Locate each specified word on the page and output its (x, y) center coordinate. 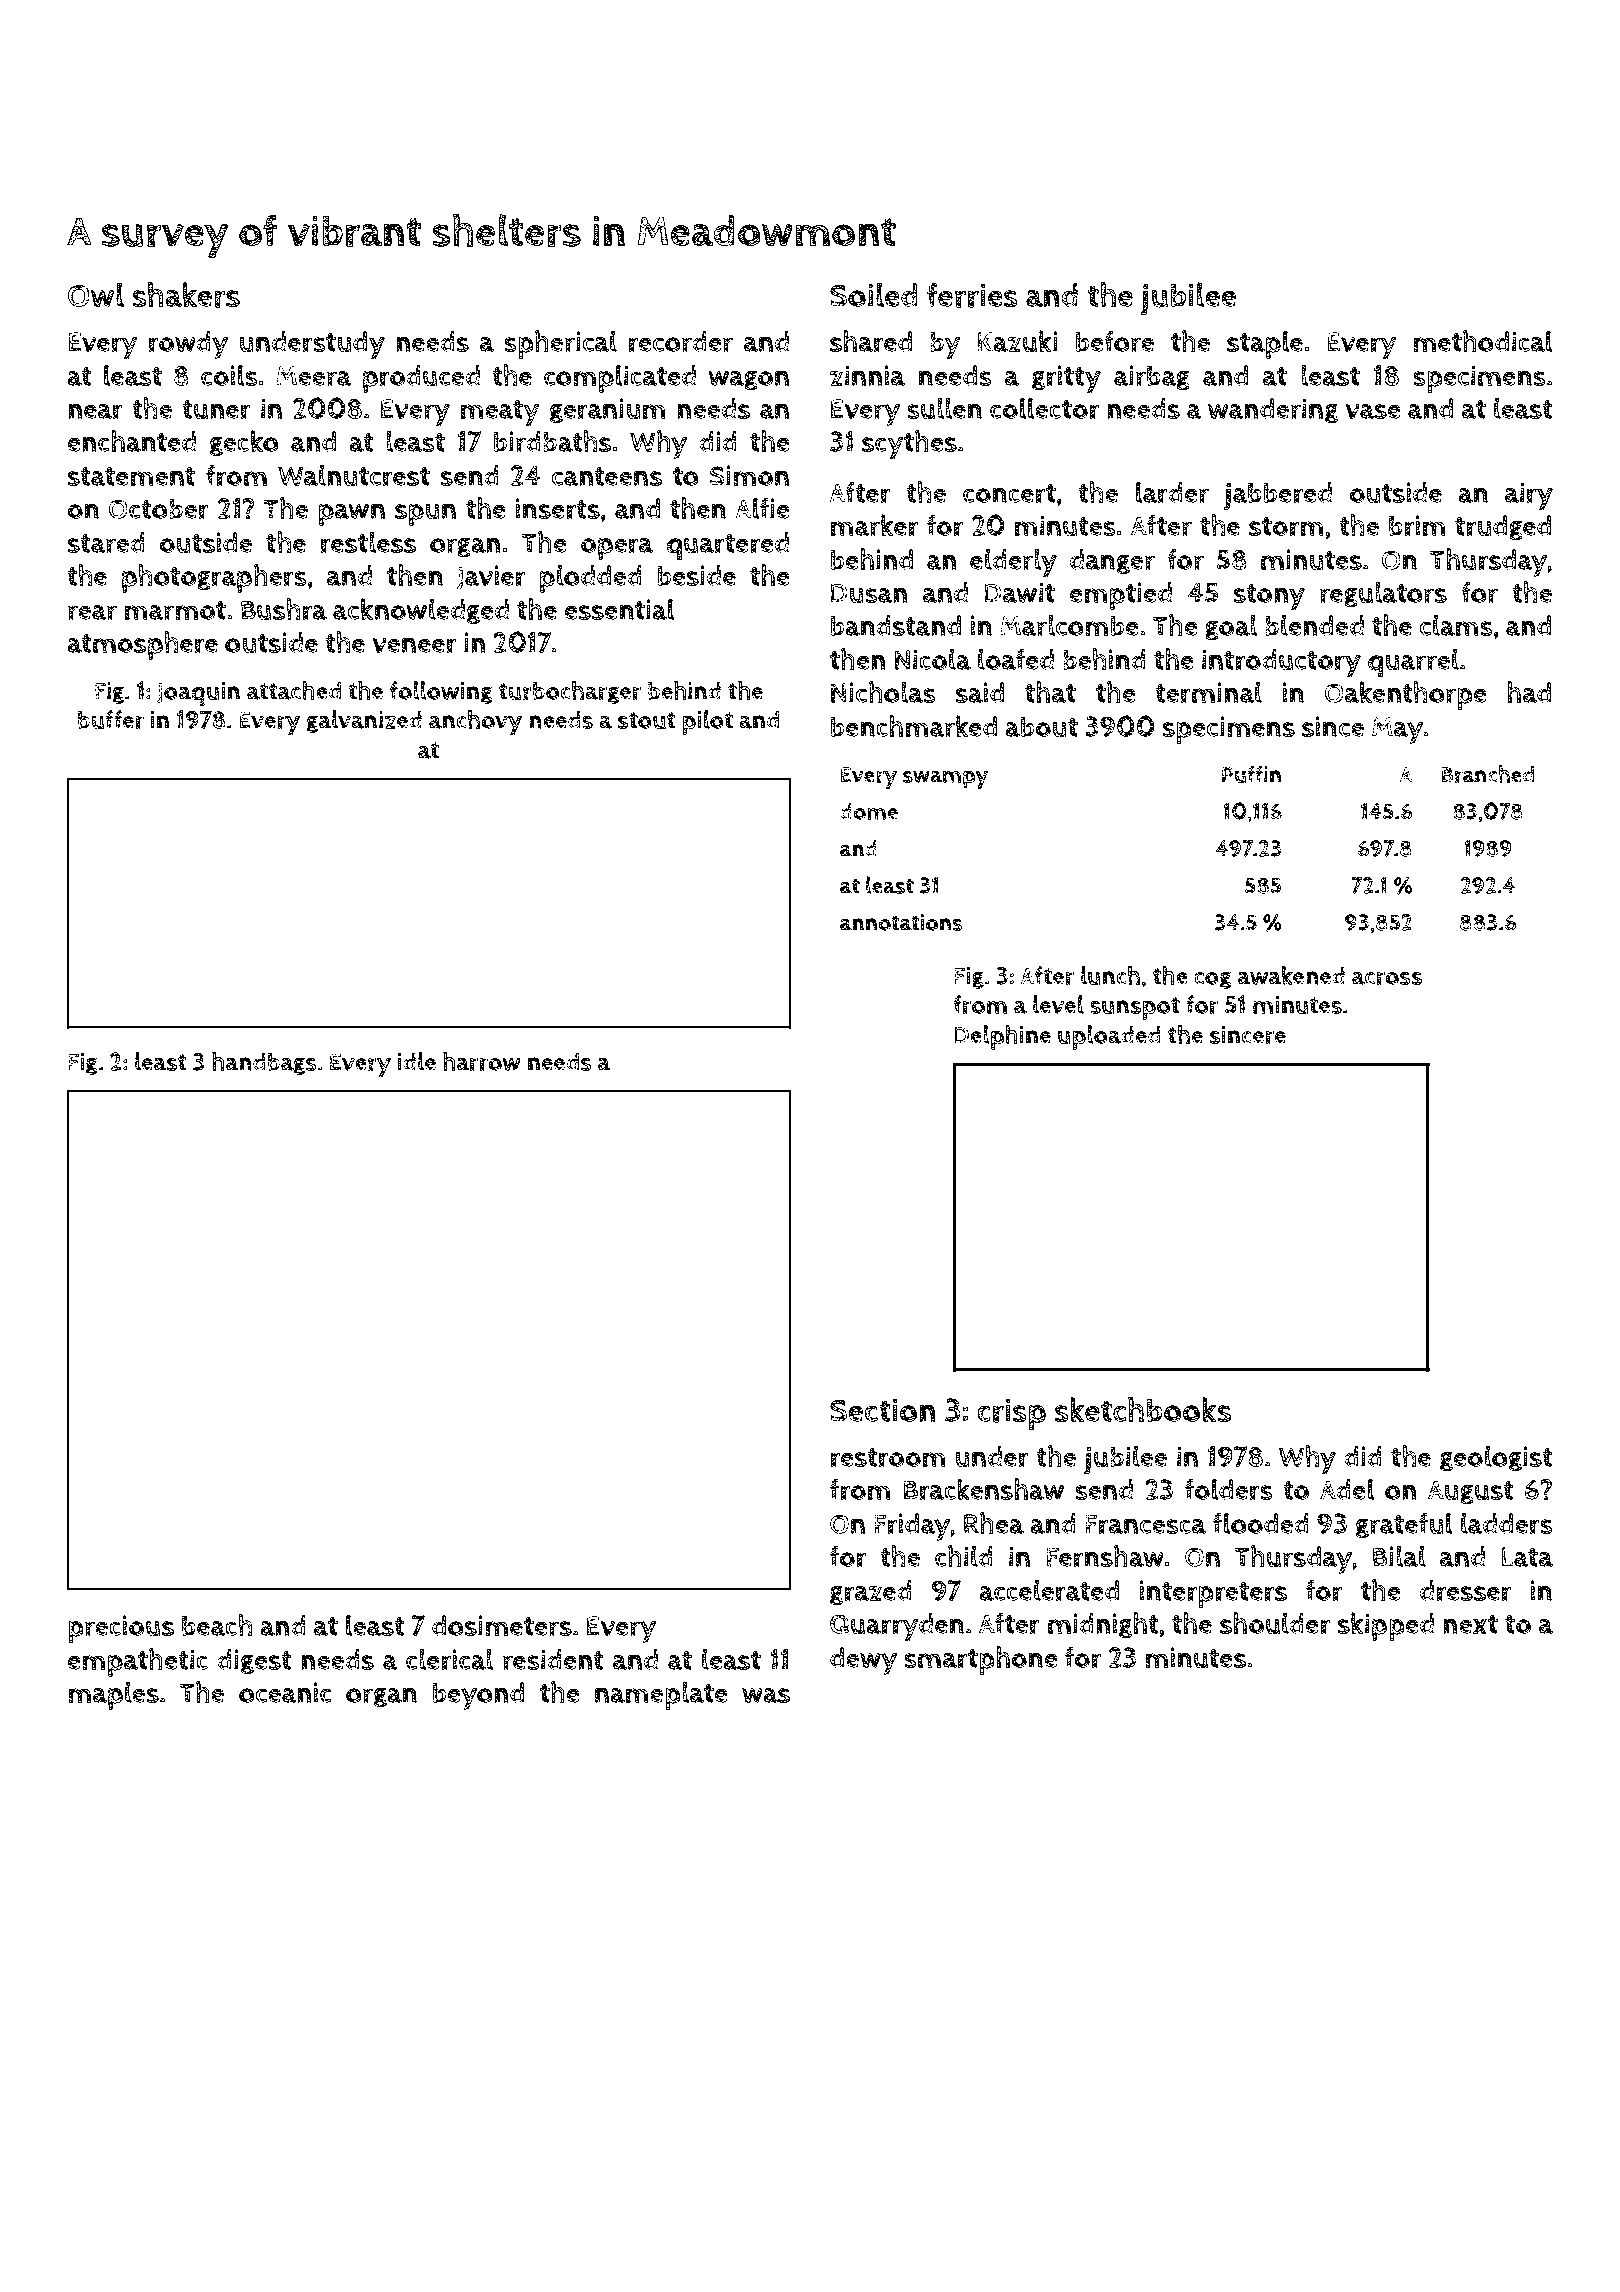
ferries (972, 295)
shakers (186, 295)
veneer (414, 645)
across (1387, 978)
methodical (1483, 341)
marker (874, 525)
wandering (1273, 410)
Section (883, 1410)
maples (113, 1695)
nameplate (661, 1695)
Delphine (1002, 1037)
